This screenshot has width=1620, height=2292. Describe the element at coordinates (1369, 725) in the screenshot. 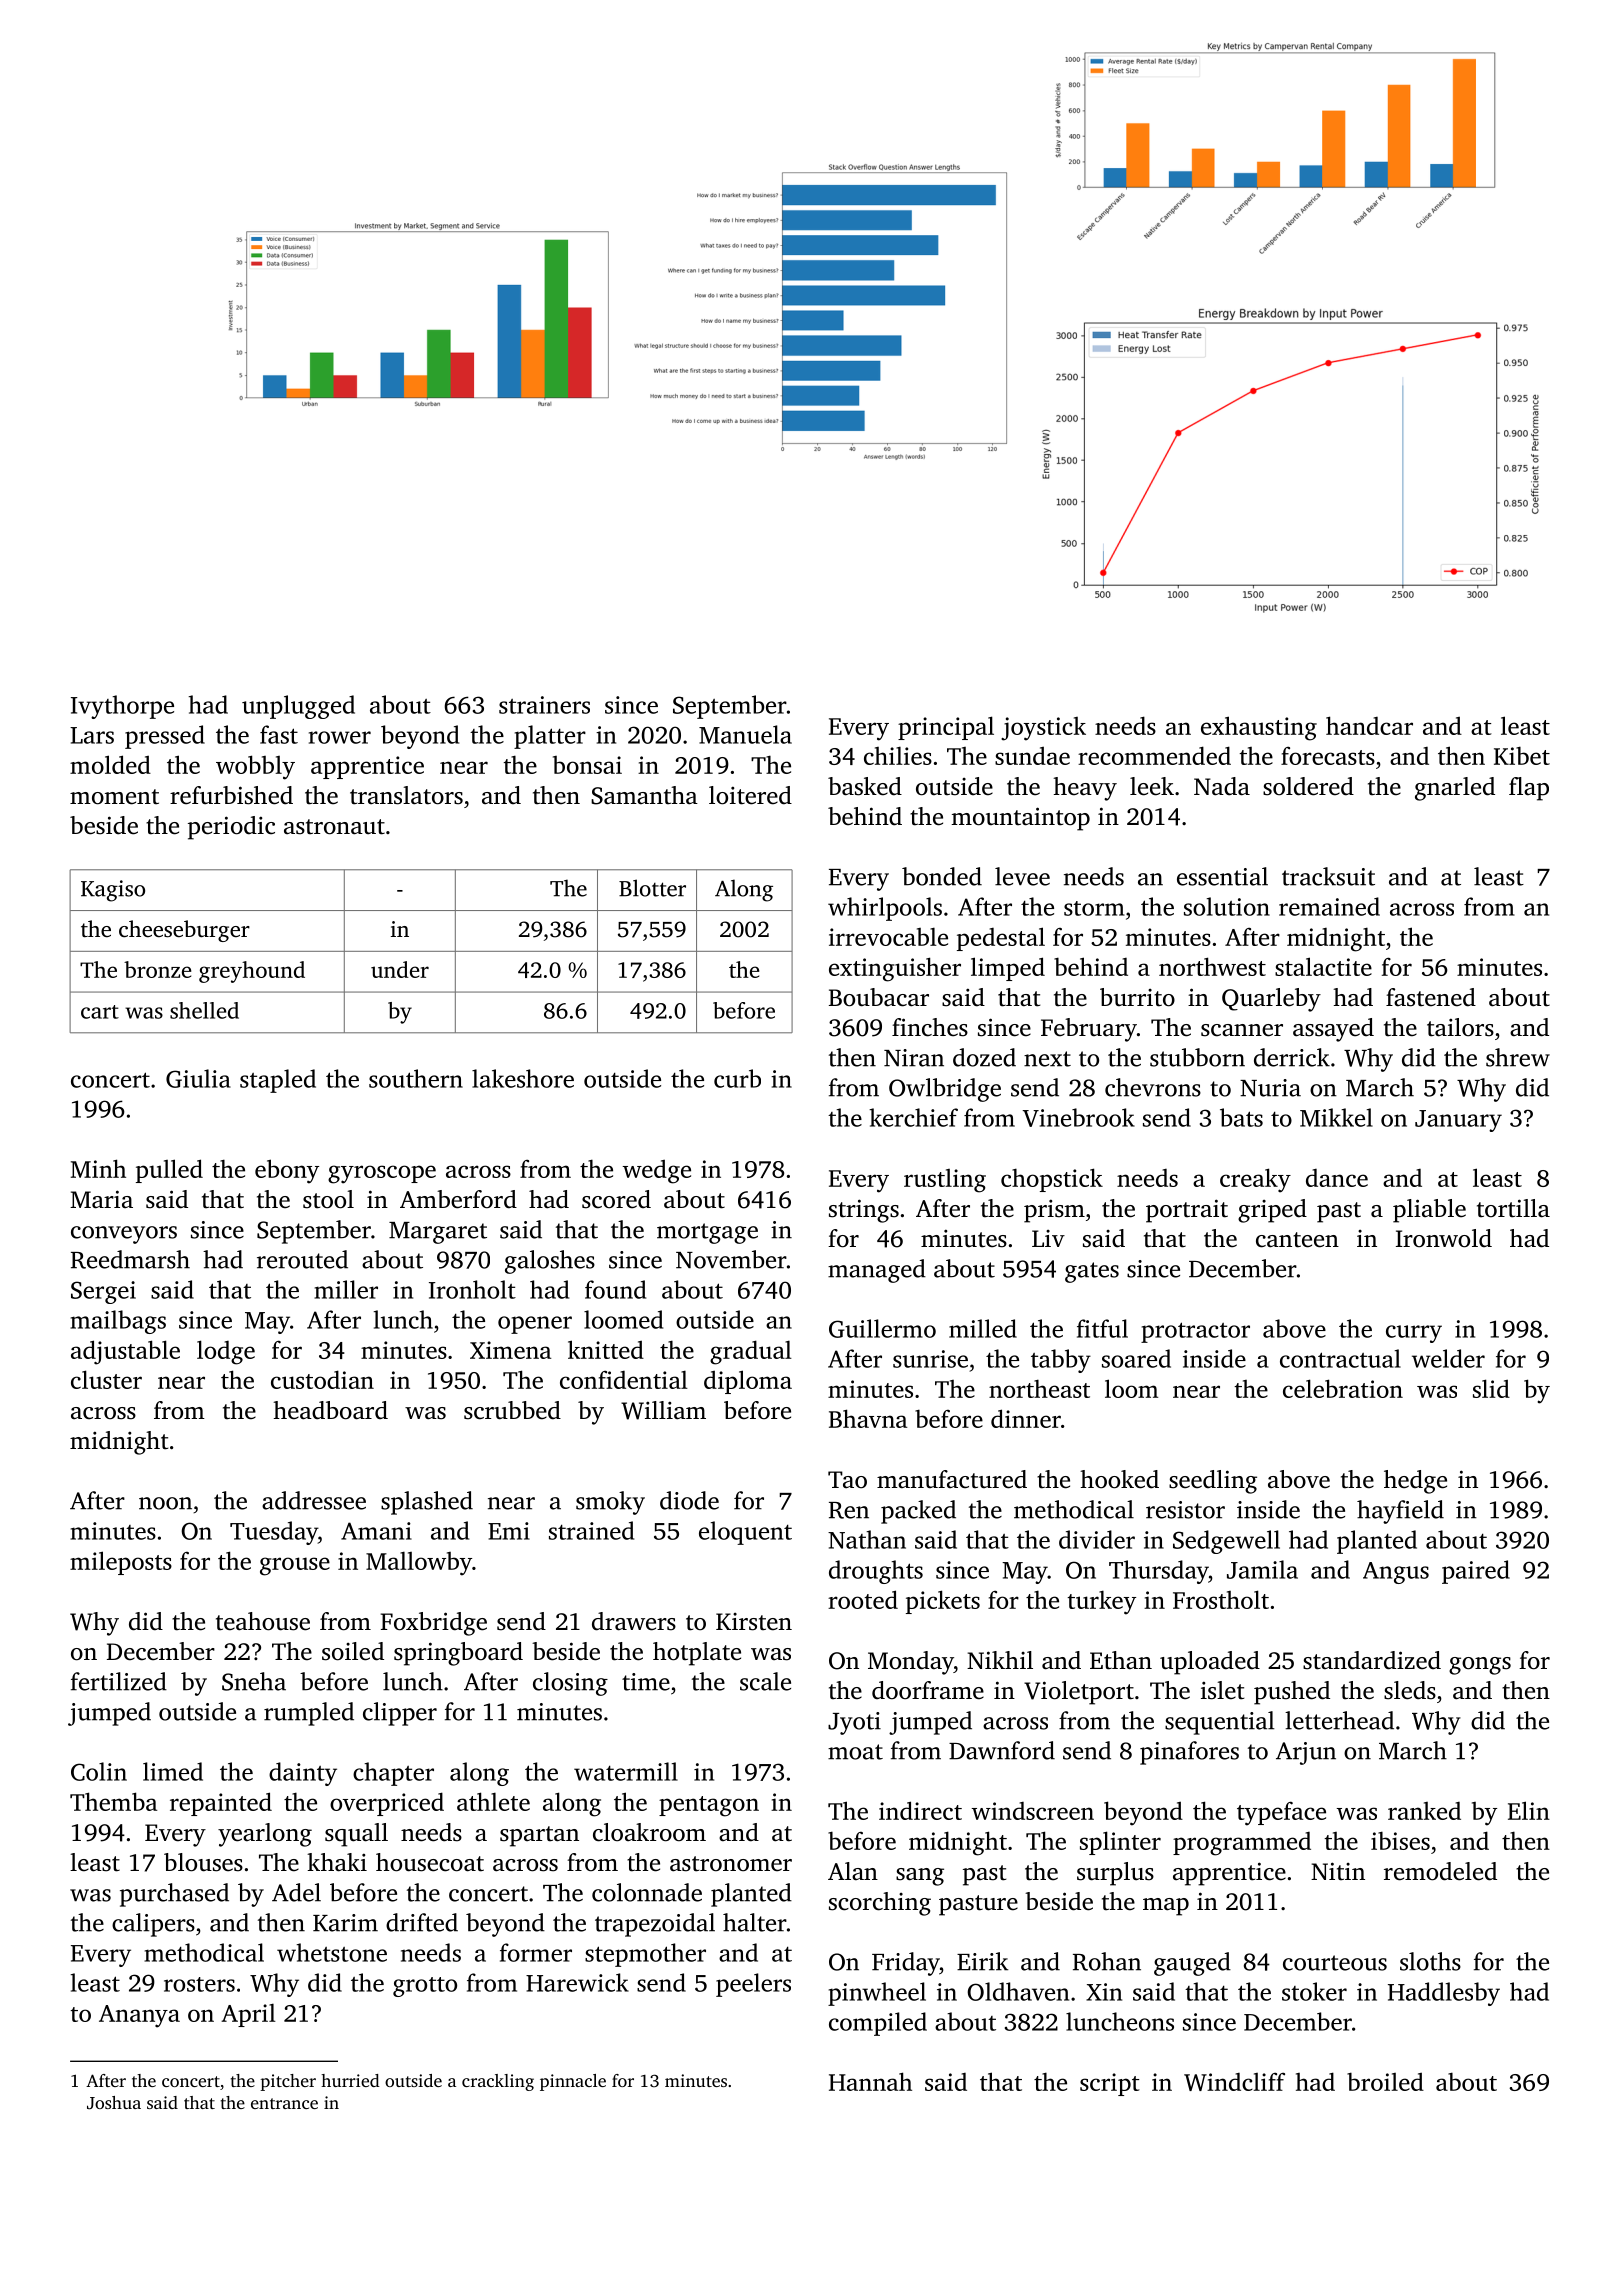

I see `handcar` at that location.
